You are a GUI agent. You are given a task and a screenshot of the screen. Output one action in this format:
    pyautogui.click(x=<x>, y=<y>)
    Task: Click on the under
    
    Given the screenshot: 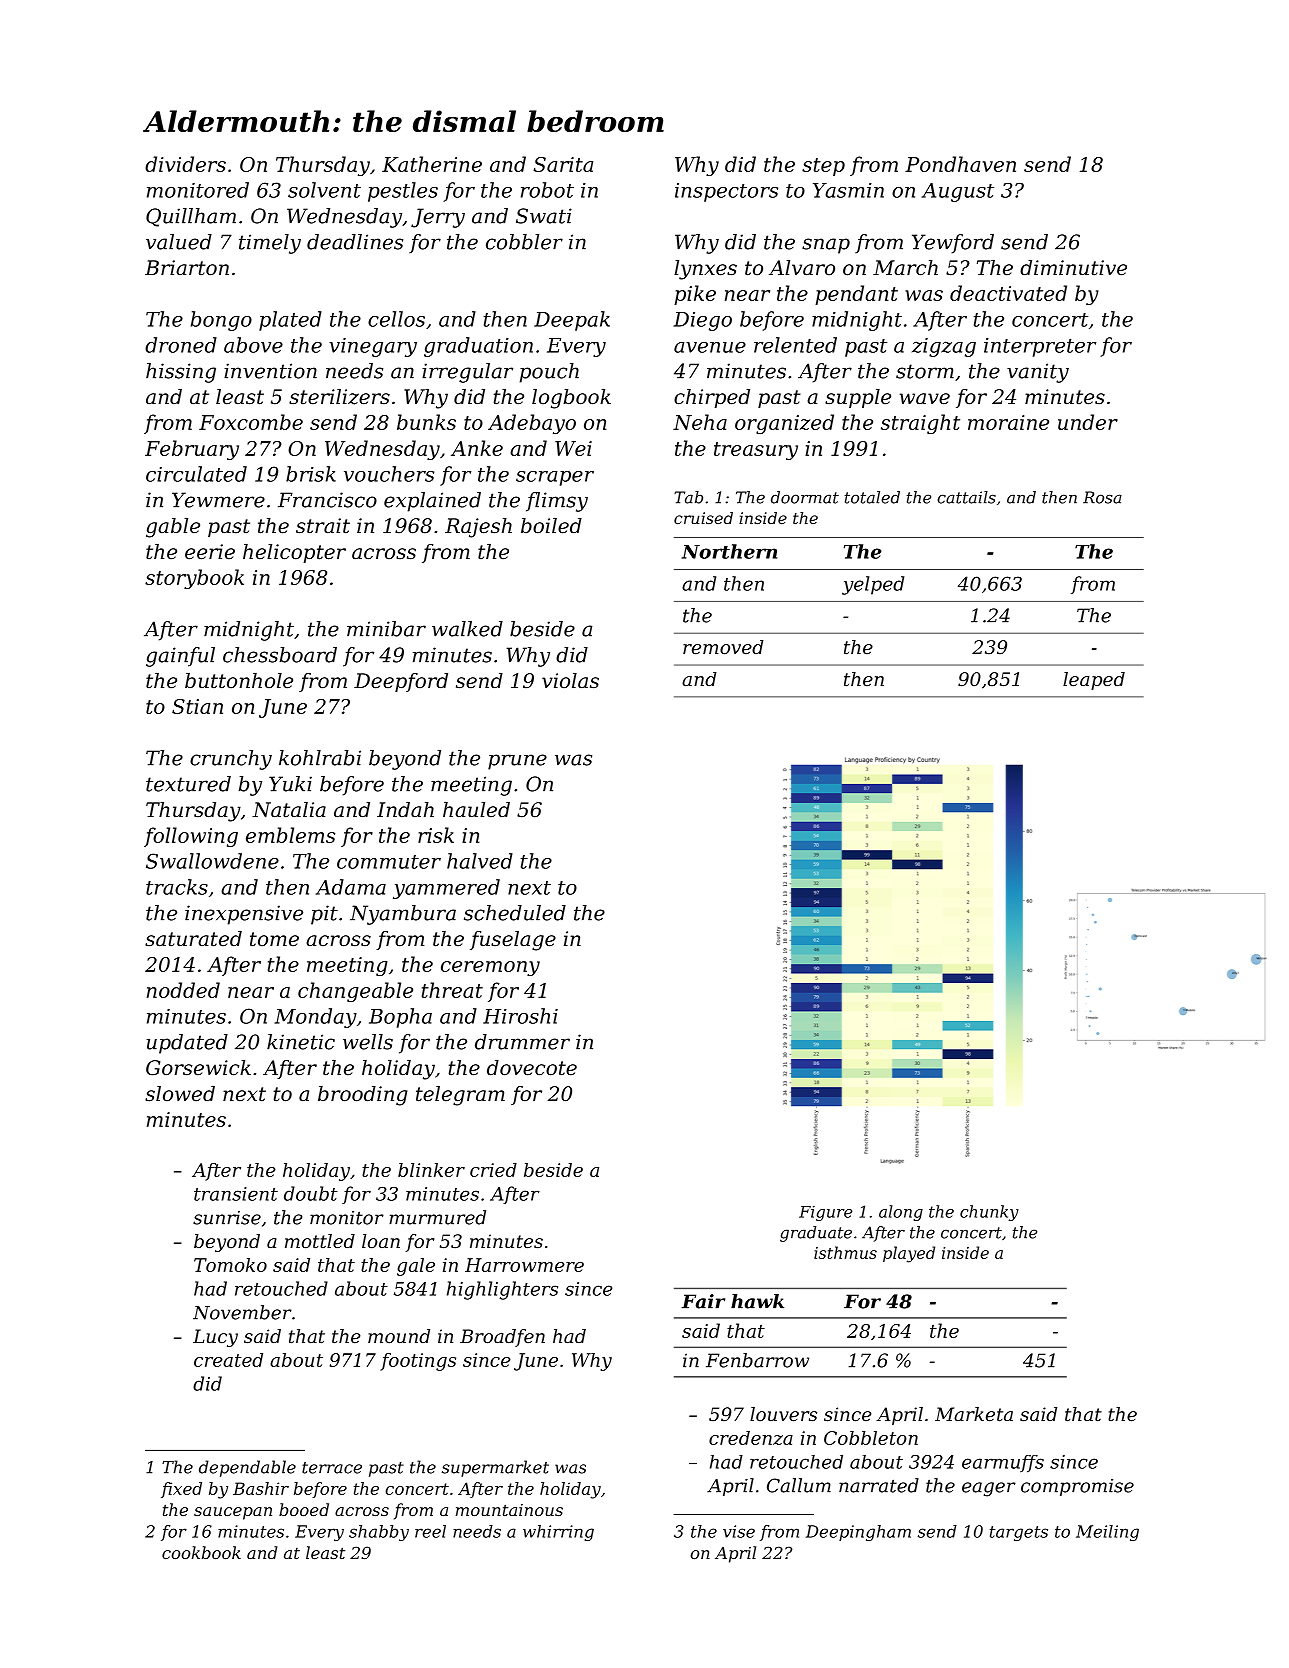 What is the action you would take?
    pyautogui.click(x=1088, y=422)
